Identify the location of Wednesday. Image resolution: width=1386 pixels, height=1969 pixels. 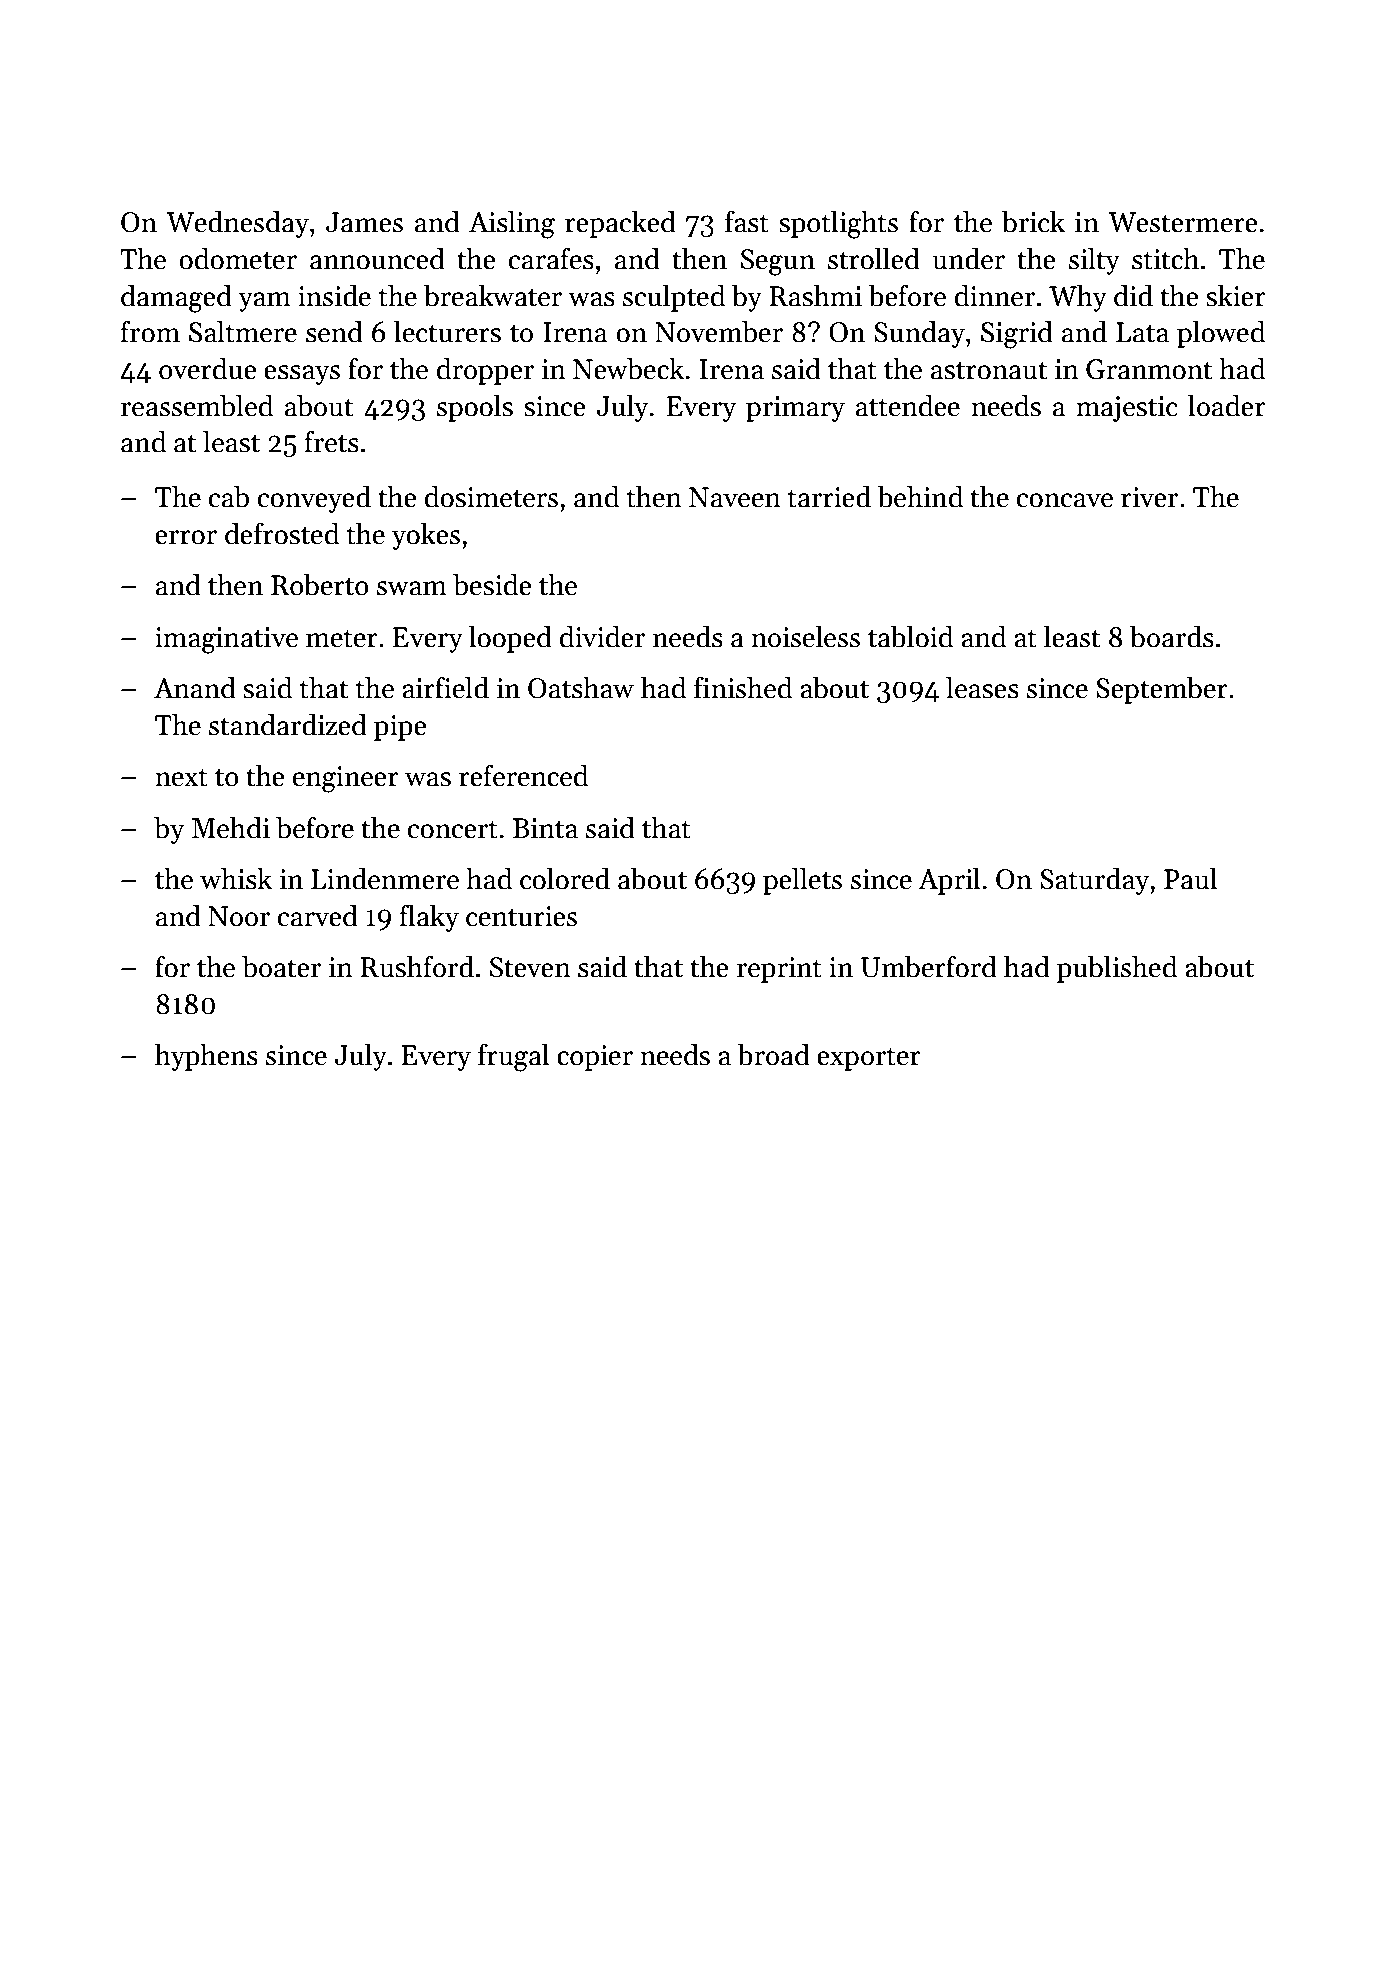
(237, 224).
